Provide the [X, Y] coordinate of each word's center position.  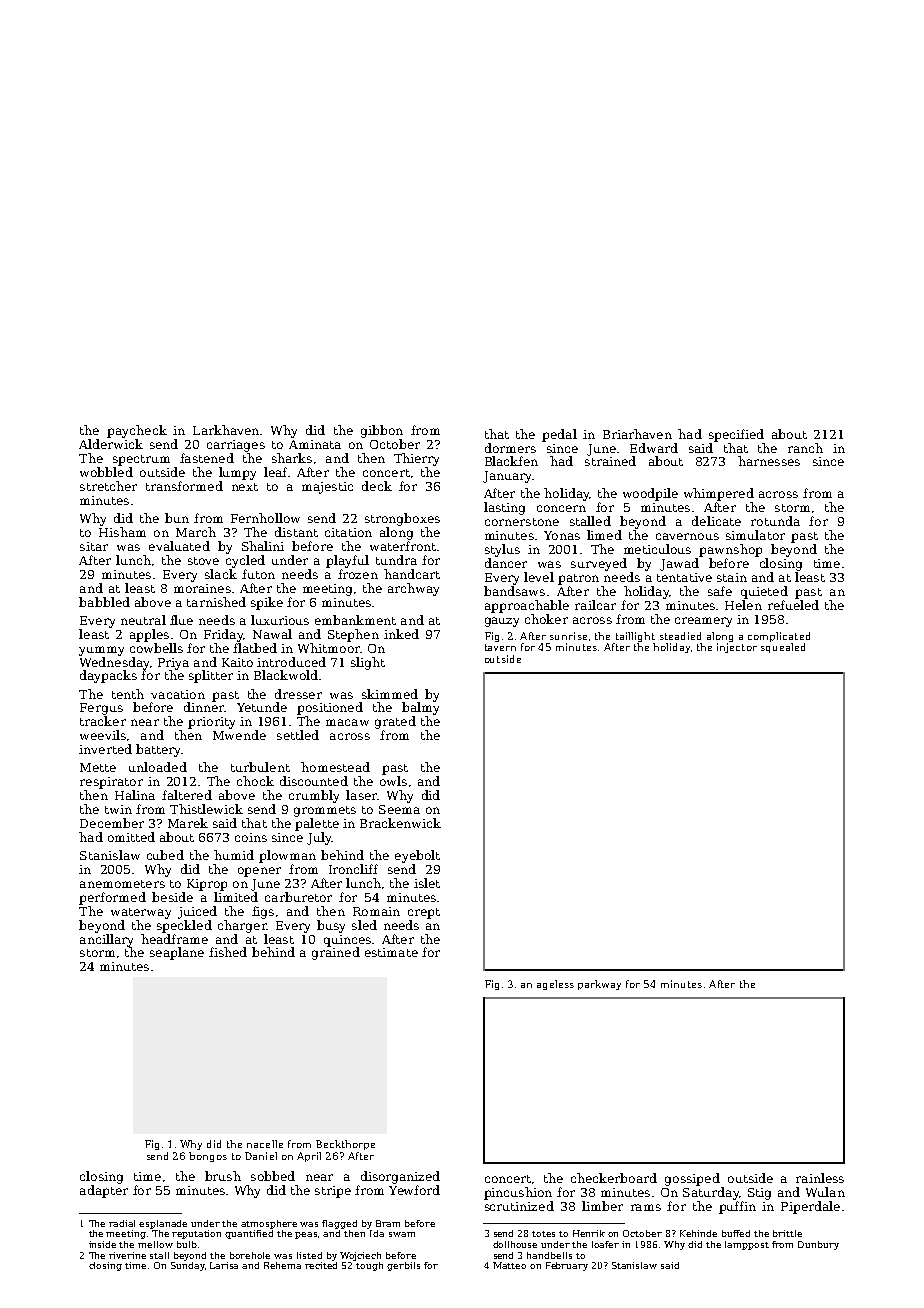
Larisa [224, 1265]
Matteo [509, 1265]
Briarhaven [637, 434]
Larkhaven [226, 430]
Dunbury [818, 1245]
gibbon [382, 431]
